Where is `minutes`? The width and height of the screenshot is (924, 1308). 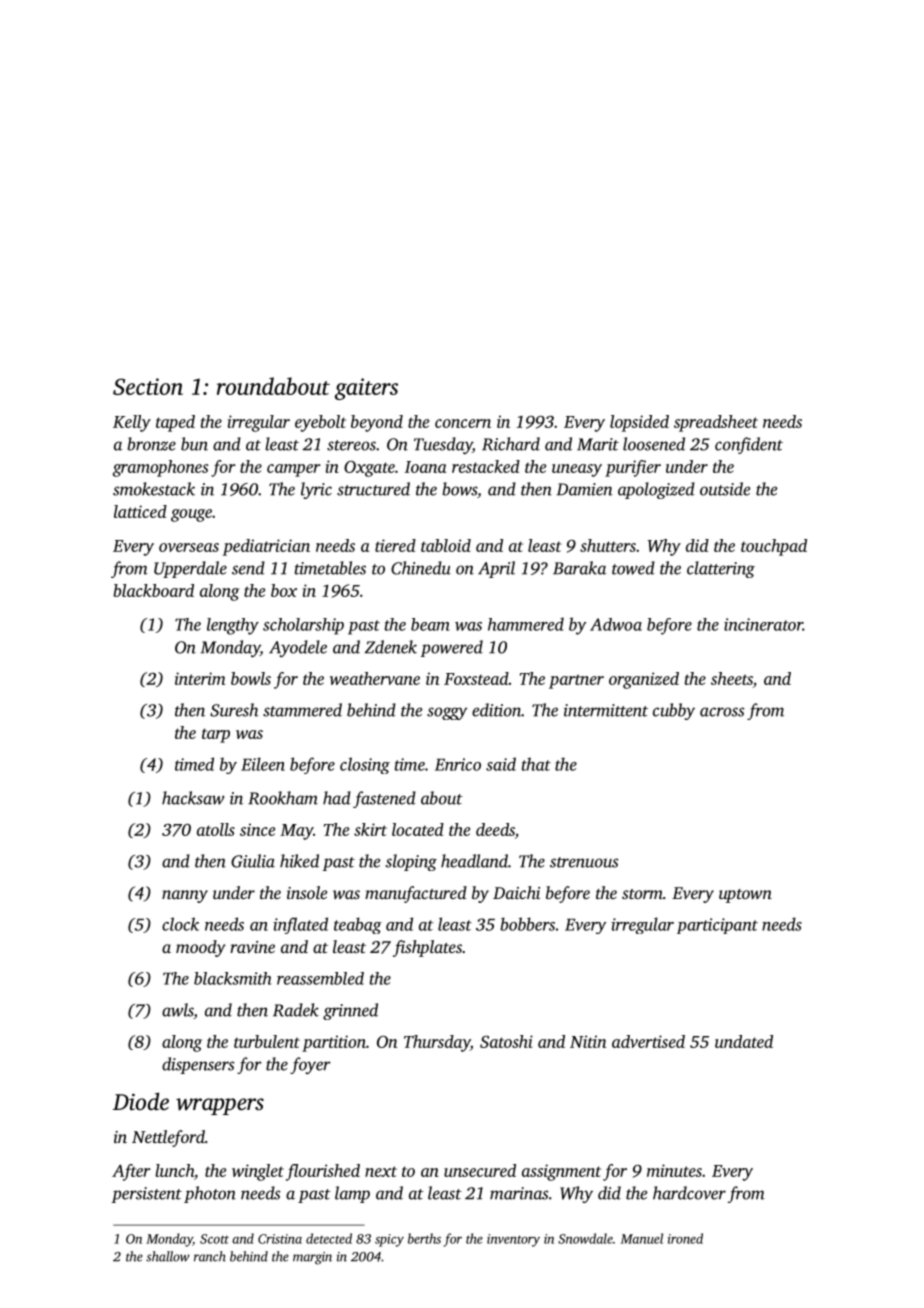
minutes is located at coordinates (674, 1170).
